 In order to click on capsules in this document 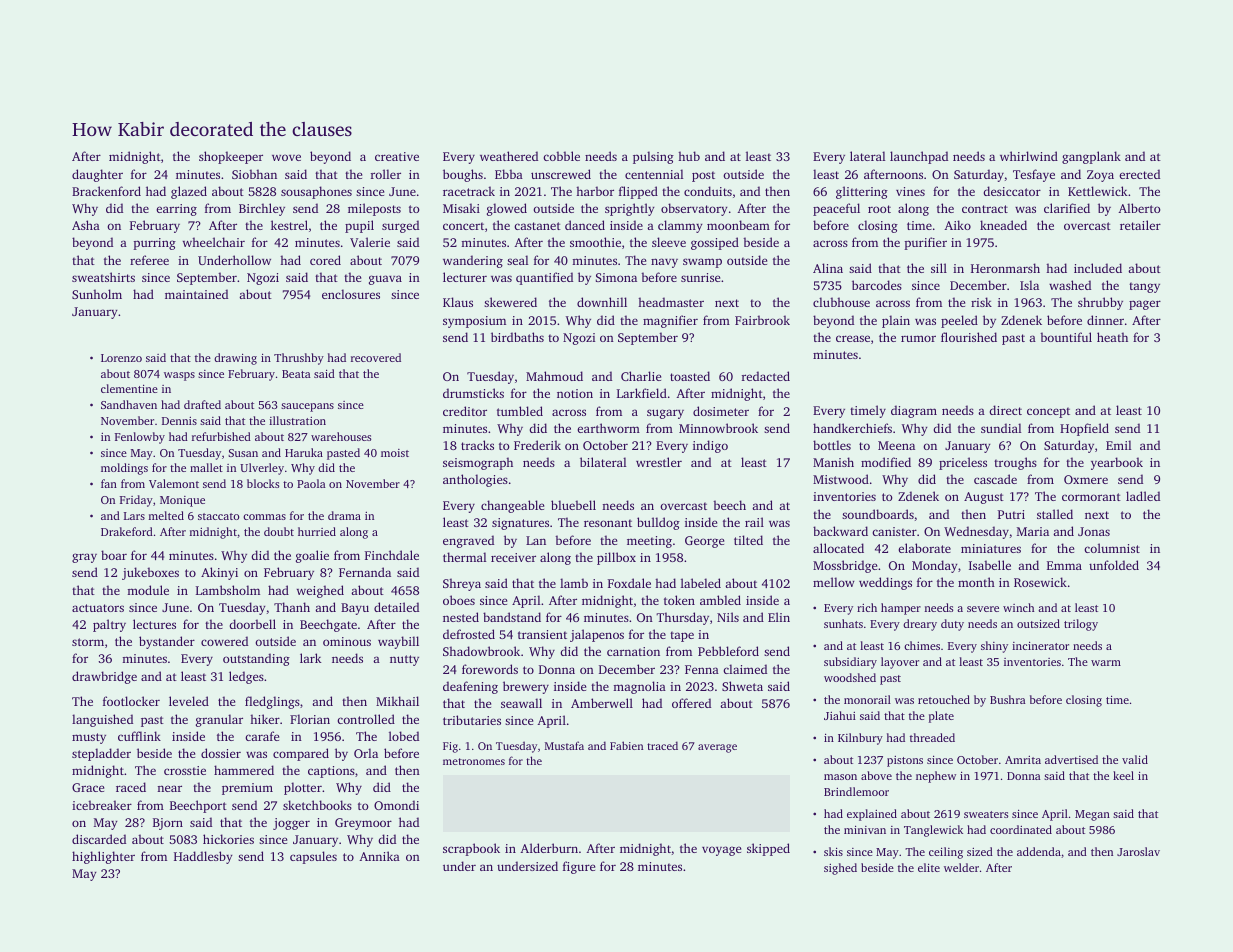, I will do `click(313, 857)`.
